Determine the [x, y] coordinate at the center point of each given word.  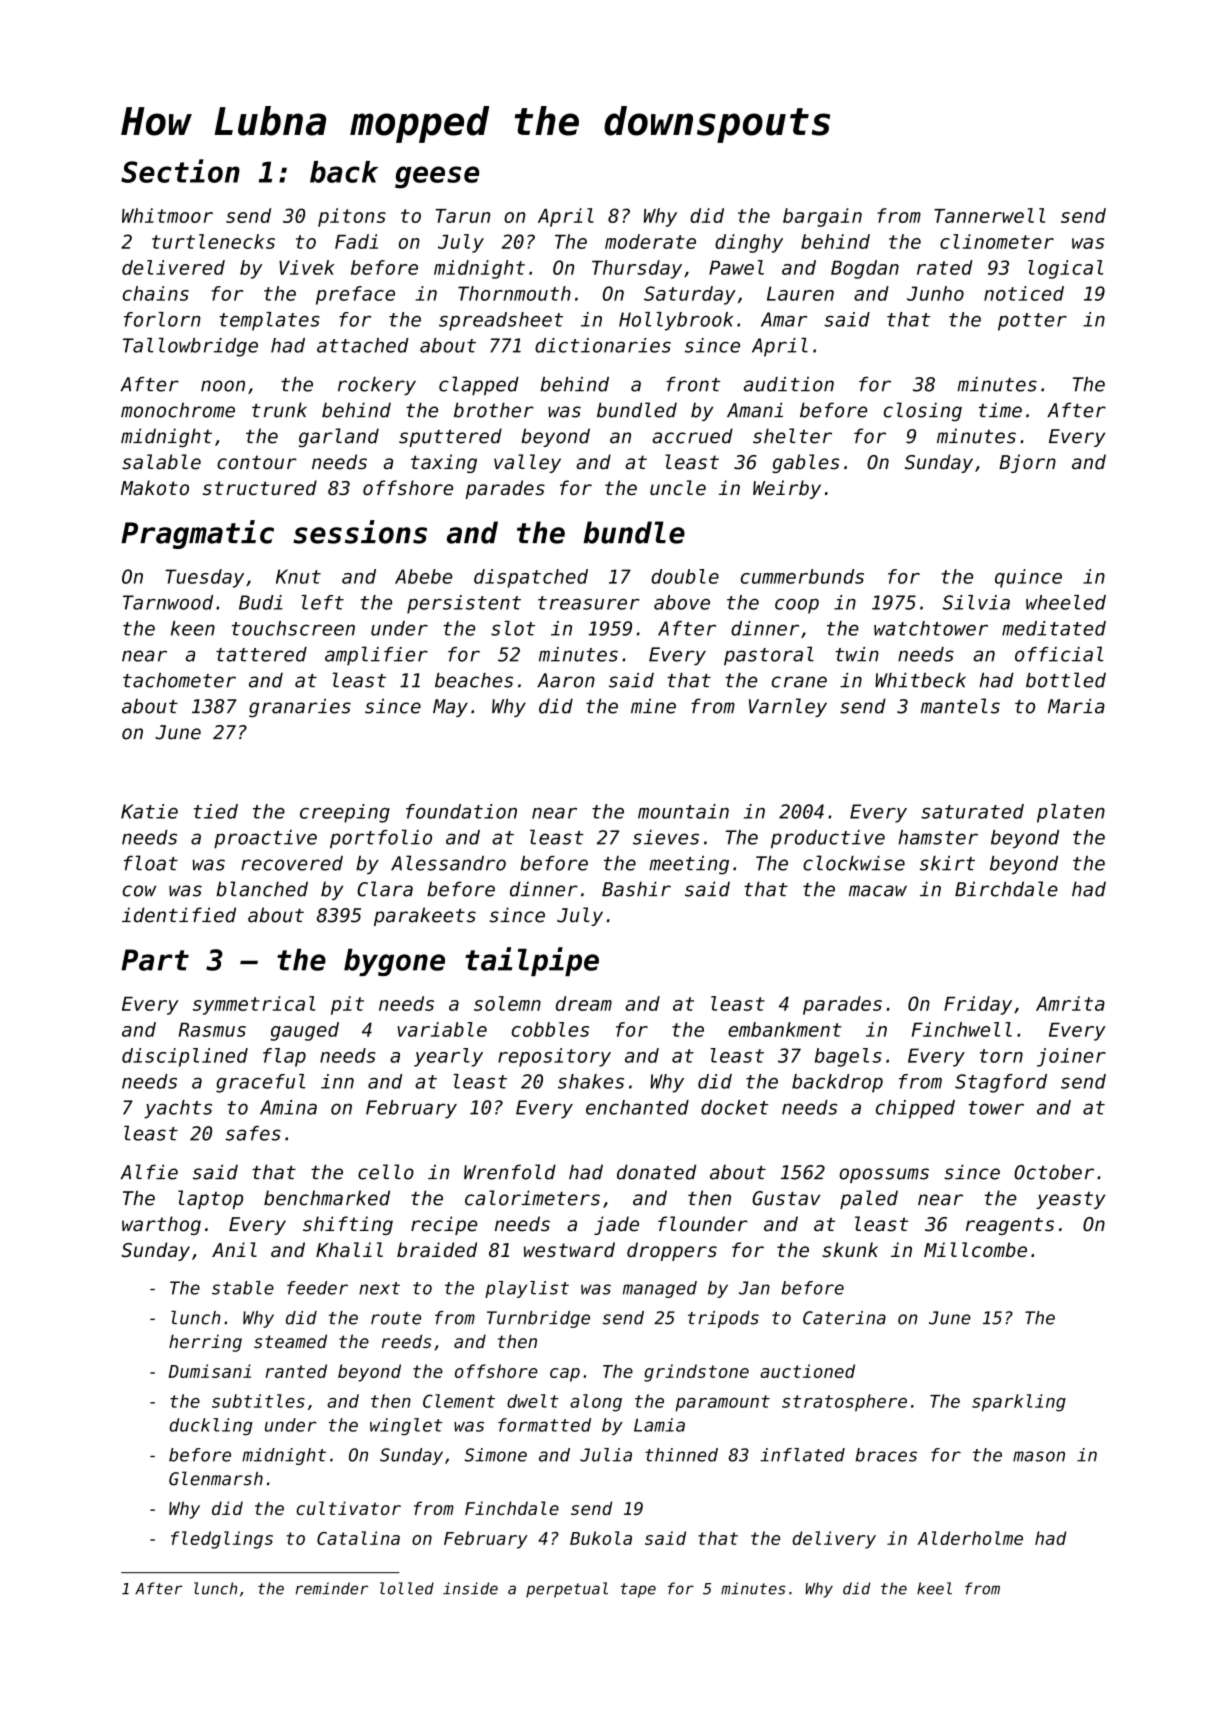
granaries [300, 708]
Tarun [463, 216]
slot [513, 628]
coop [797, 606]
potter [1032, 322]
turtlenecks [213, 241]
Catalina [358, 1538]
